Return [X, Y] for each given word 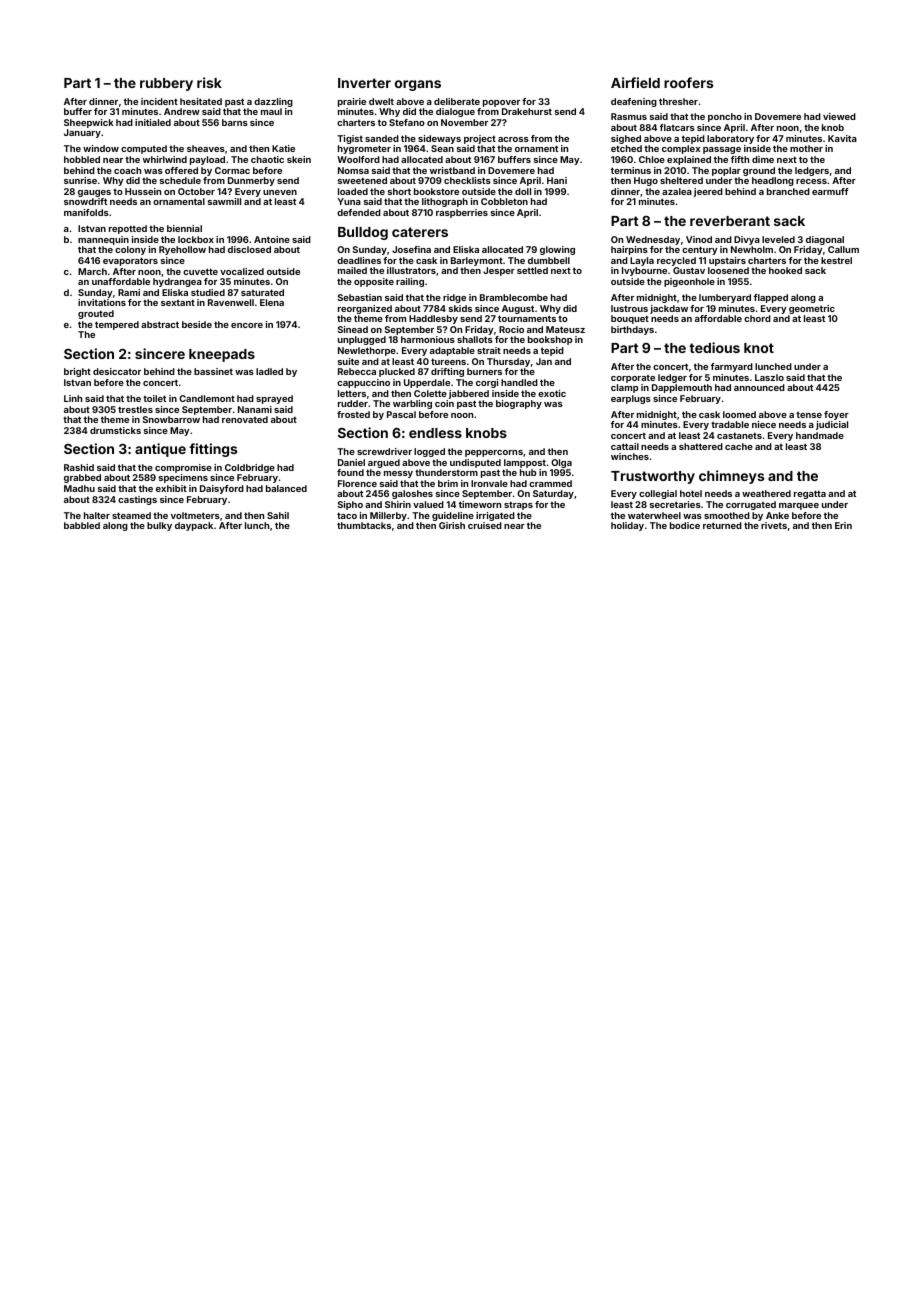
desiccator [117, 371]
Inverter [364, 83]
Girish [452, 525]
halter [97, 515]
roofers [688, 82]
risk [209, 82]
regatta [810, 494]
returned [722, 525]
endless [435, 433]
